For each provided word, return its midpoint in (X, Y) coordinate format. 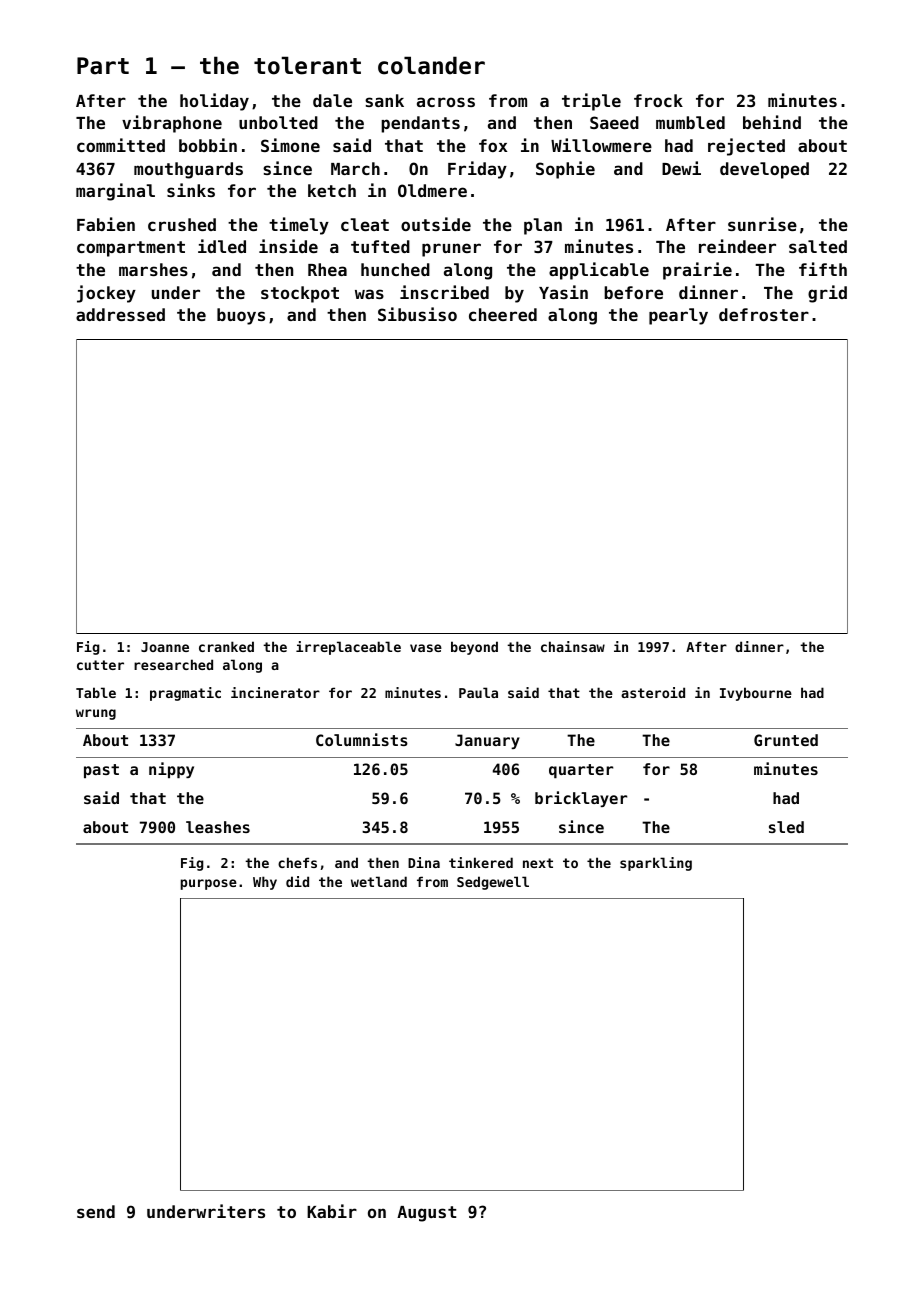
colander (431, 65)
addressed (120, 314)
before (633, 292)
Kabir (332, 1211)
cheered (503, 314)
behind (772, 122)
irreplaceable (348, 648)
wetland (379, 881)
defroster (764, 314)
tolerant (307, 65)
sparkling (656, 864)
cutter (100, 665)
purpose (208, 884)
